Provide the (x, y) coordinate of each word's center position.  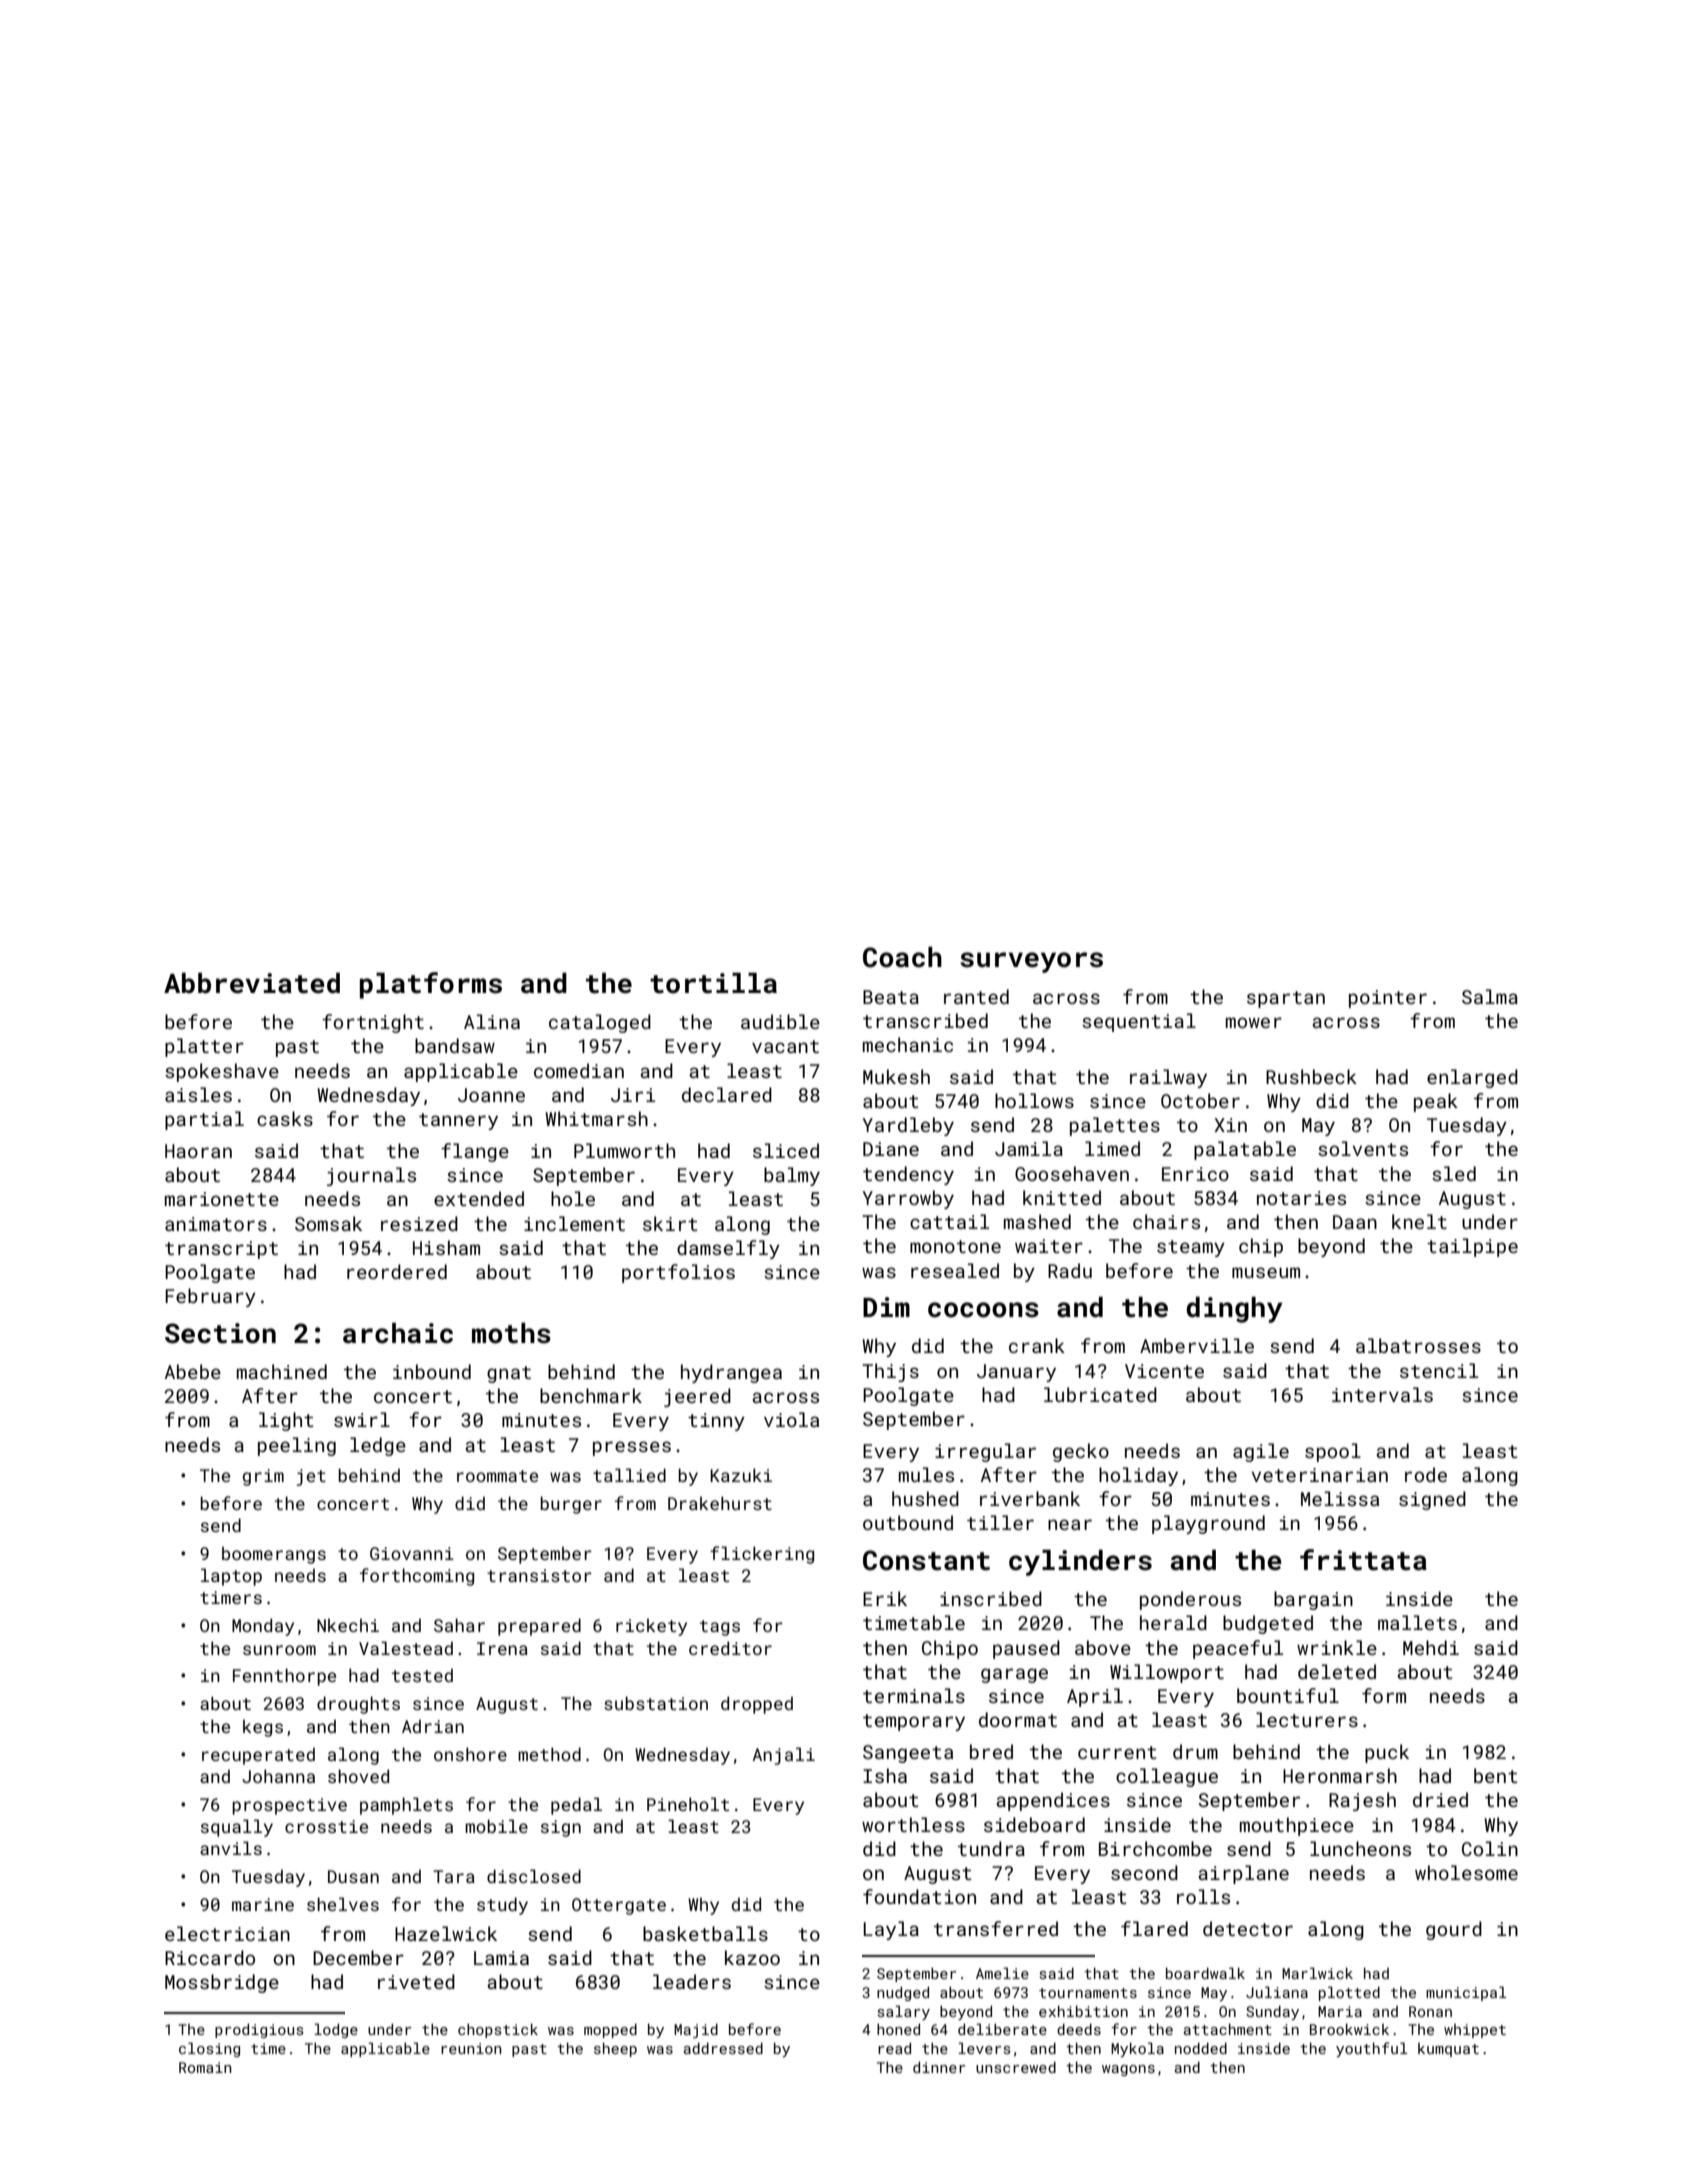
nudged (903, 1993)
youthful (1371, 2049)
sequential (1139, 1022)
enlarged (1472, 1078)
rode (1426, 1474)
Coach (902, 957)
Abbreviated (252, 983)
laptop (231, 1577)
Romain (205, 2067)
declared (727, 1094)
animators (216, 1224)
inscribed (991, 1598)
